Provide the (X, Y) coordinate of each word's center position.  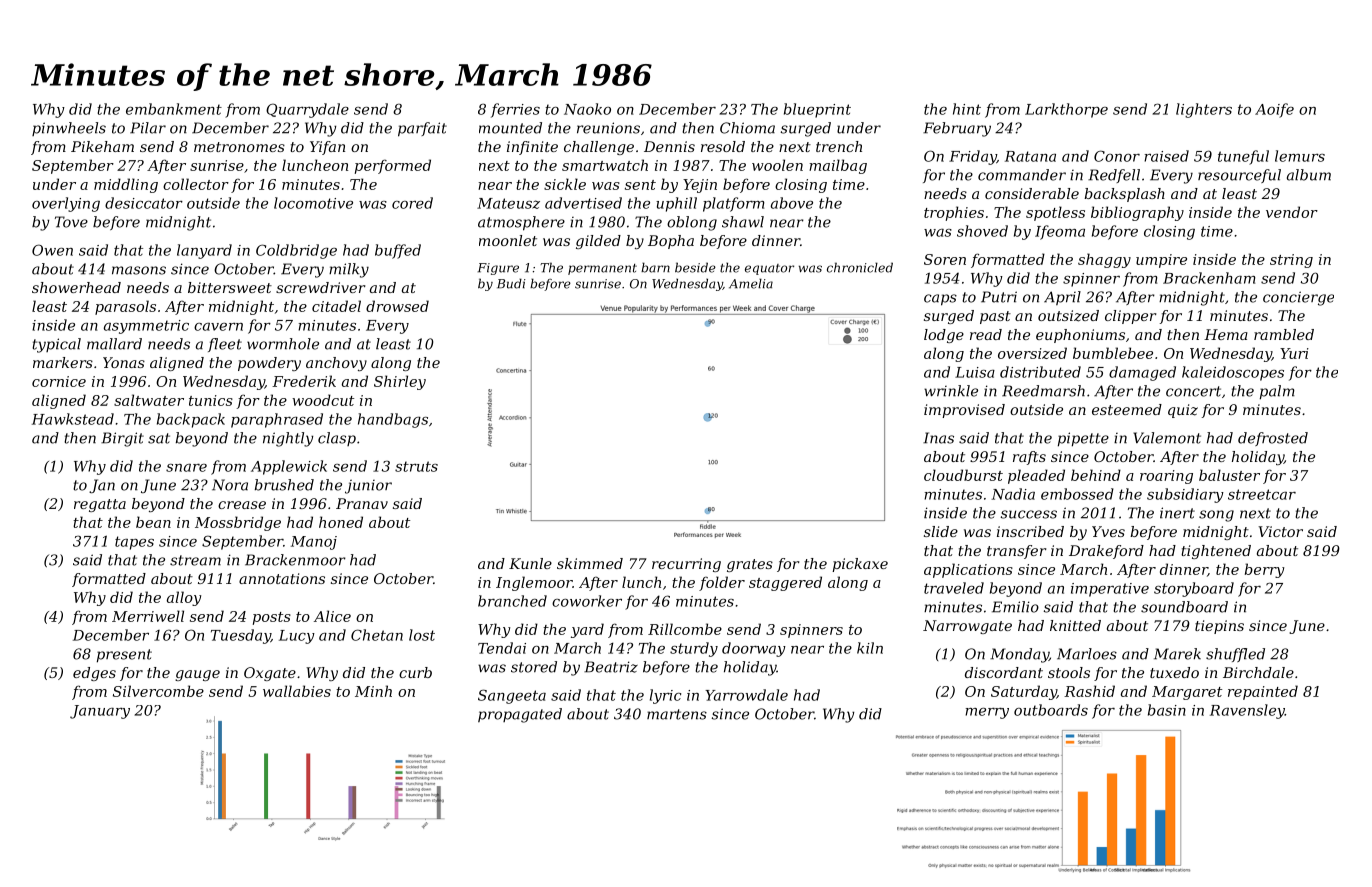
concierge (1298, 298)
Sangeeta (512, 696)
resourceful (1239, 176)
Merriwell (148, 616)
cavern (218, 327)
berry (1264, 570)
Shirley (400, 382)
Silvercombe (158, 691)
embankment (174, 109)
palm (1277, 392)
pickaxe (860, 565)
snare (186, 468)
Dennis (669, 146)
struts (416, 466)
